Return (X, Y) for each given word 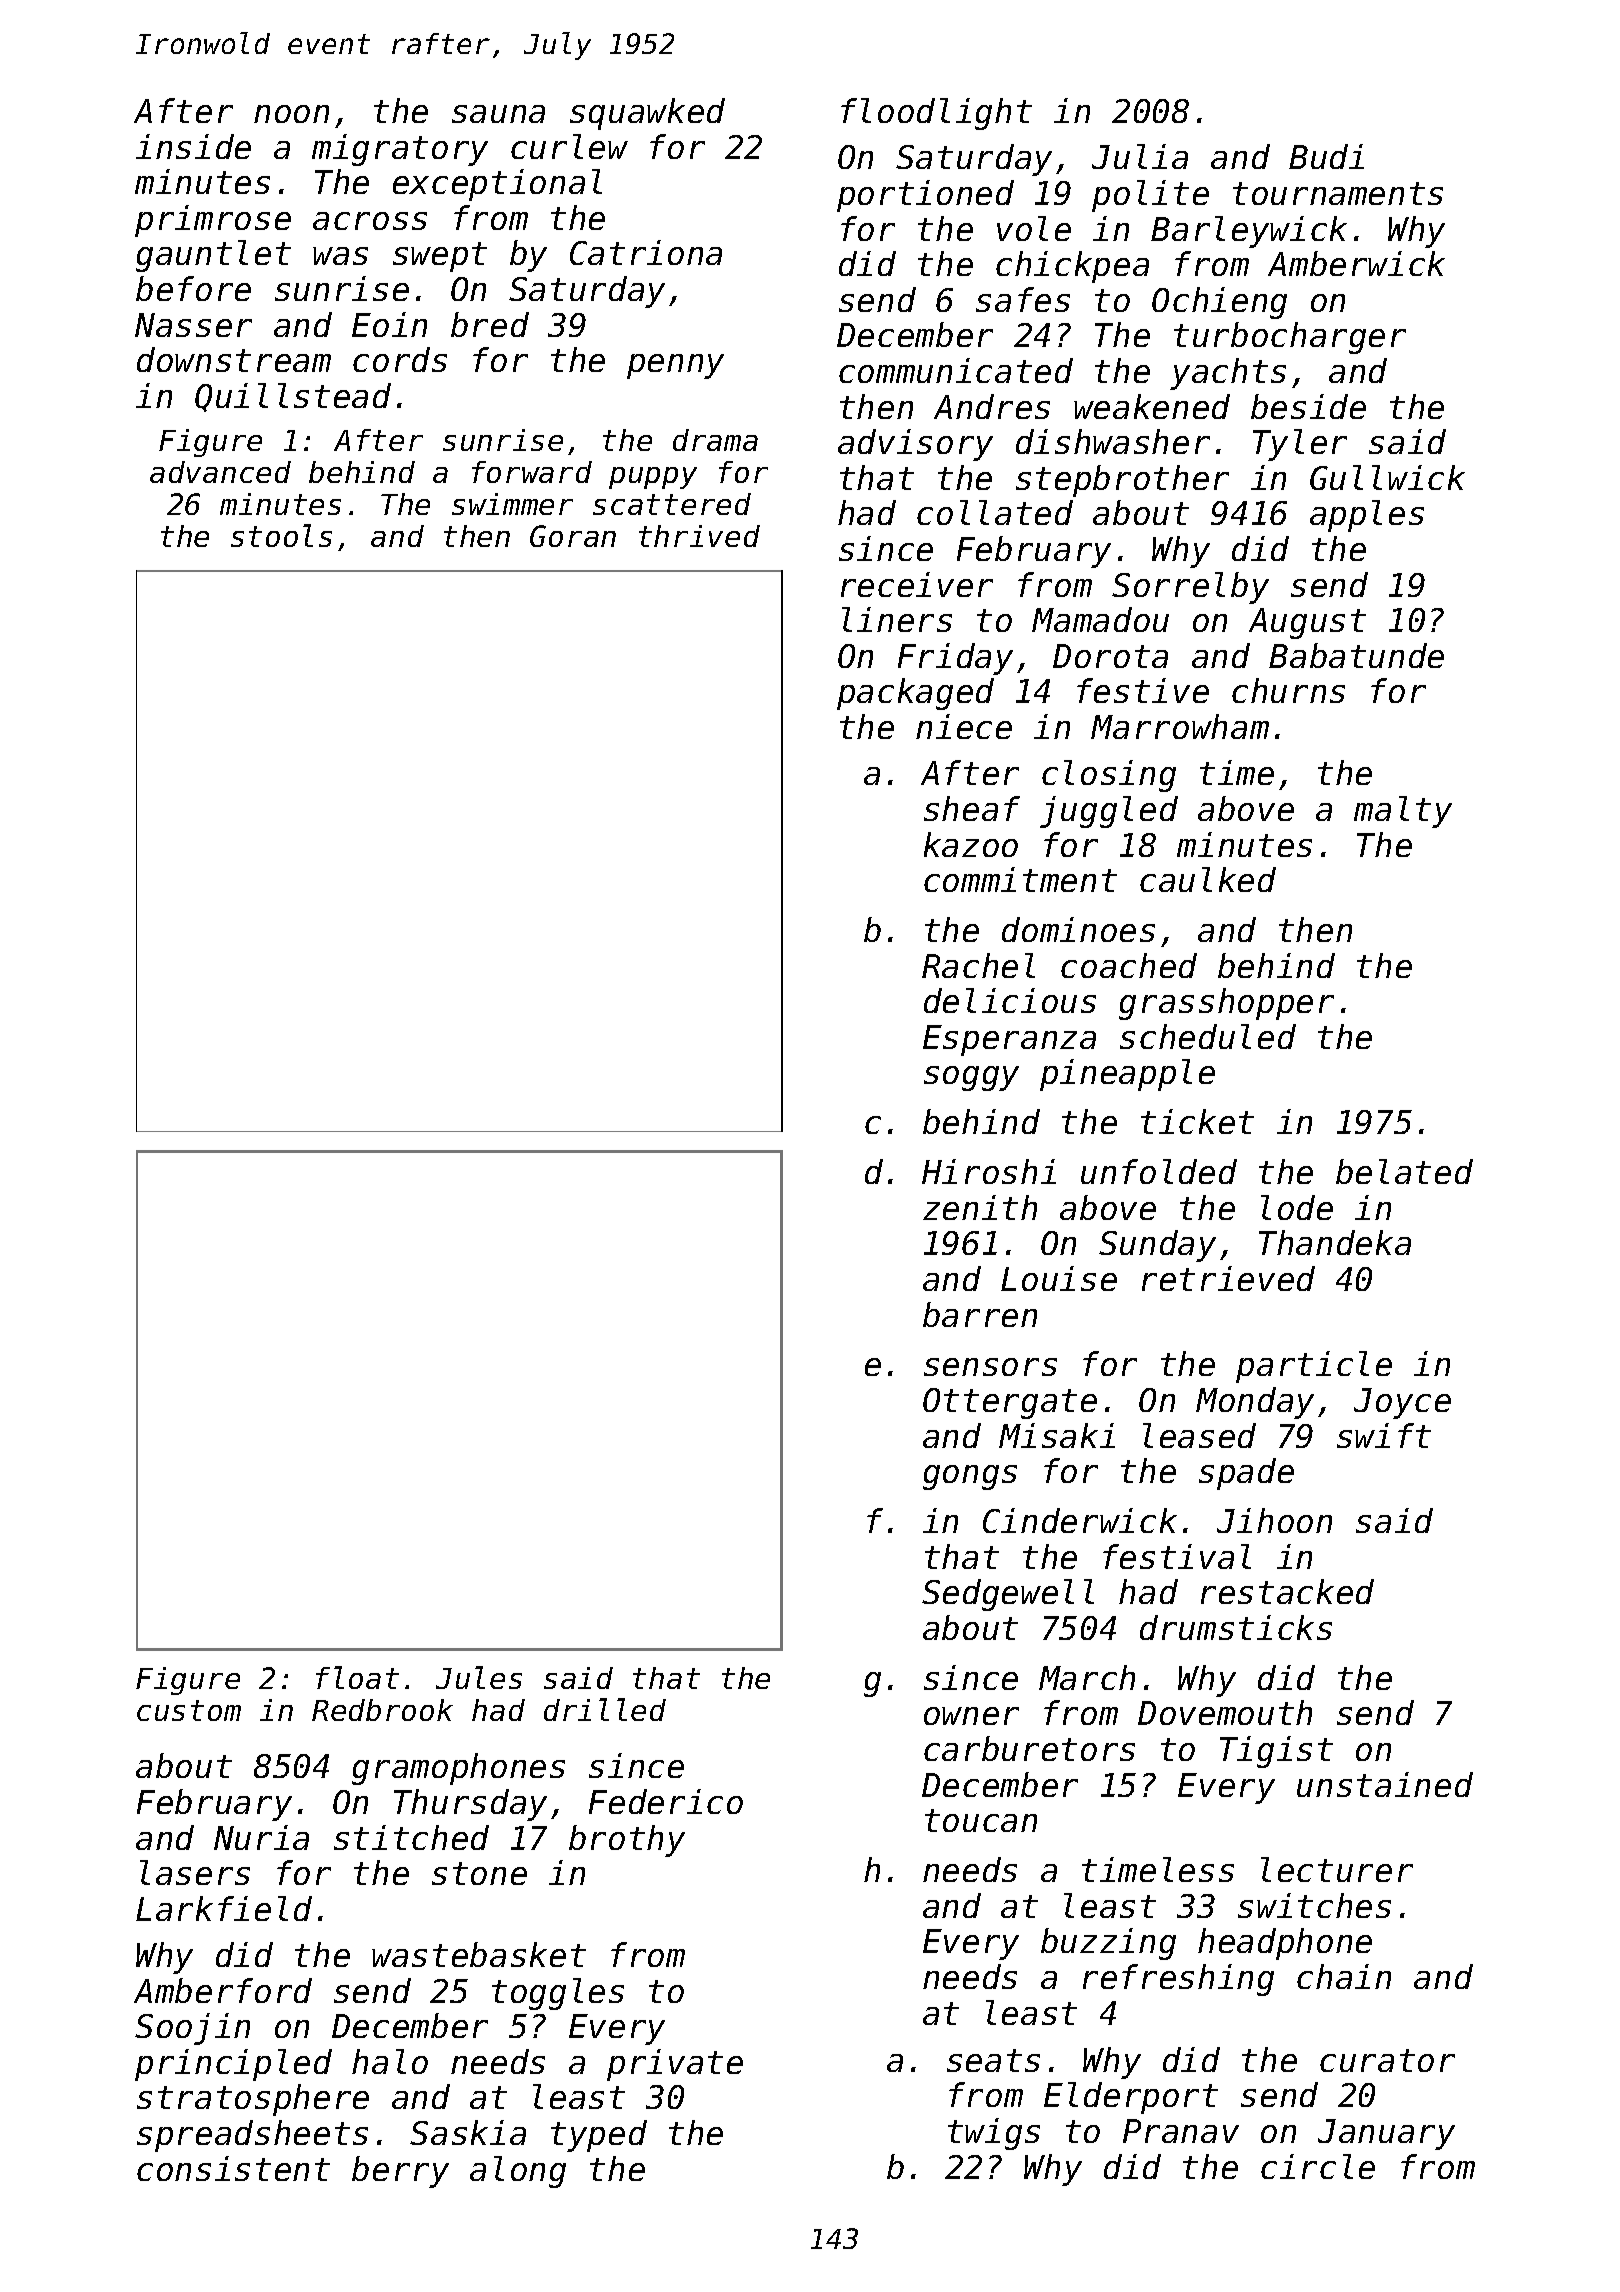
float (357, 1677)
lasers (195, 1872)
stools (281, 535)
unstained (1385, 1784)
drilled (605, 1709)
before (193, 288)
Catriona (646, 252)
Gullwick (1387, 477)
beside (1308, 406)
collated (995, 512)
